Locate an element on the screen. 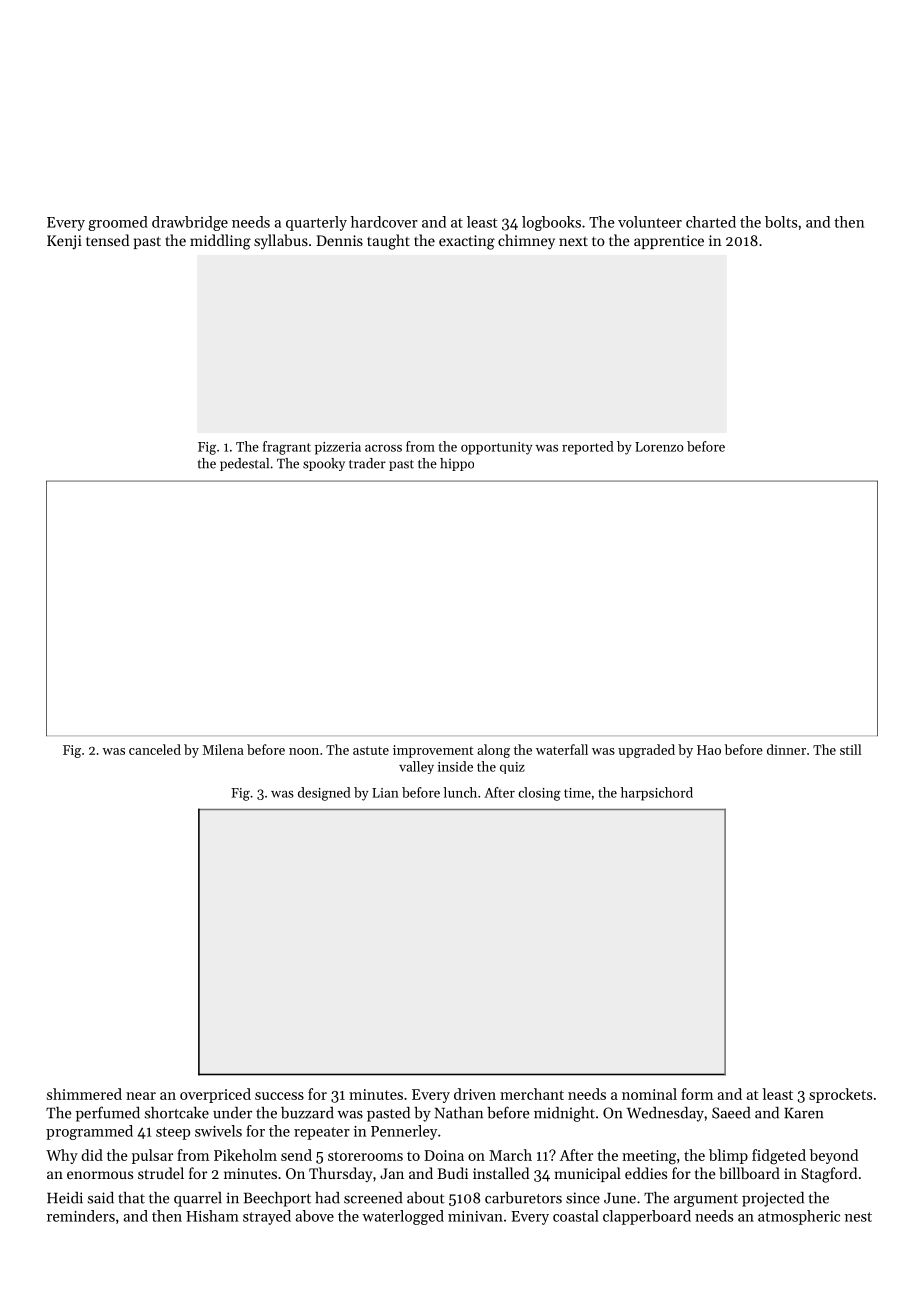  hardcover is located at coordinates (384, 222).
